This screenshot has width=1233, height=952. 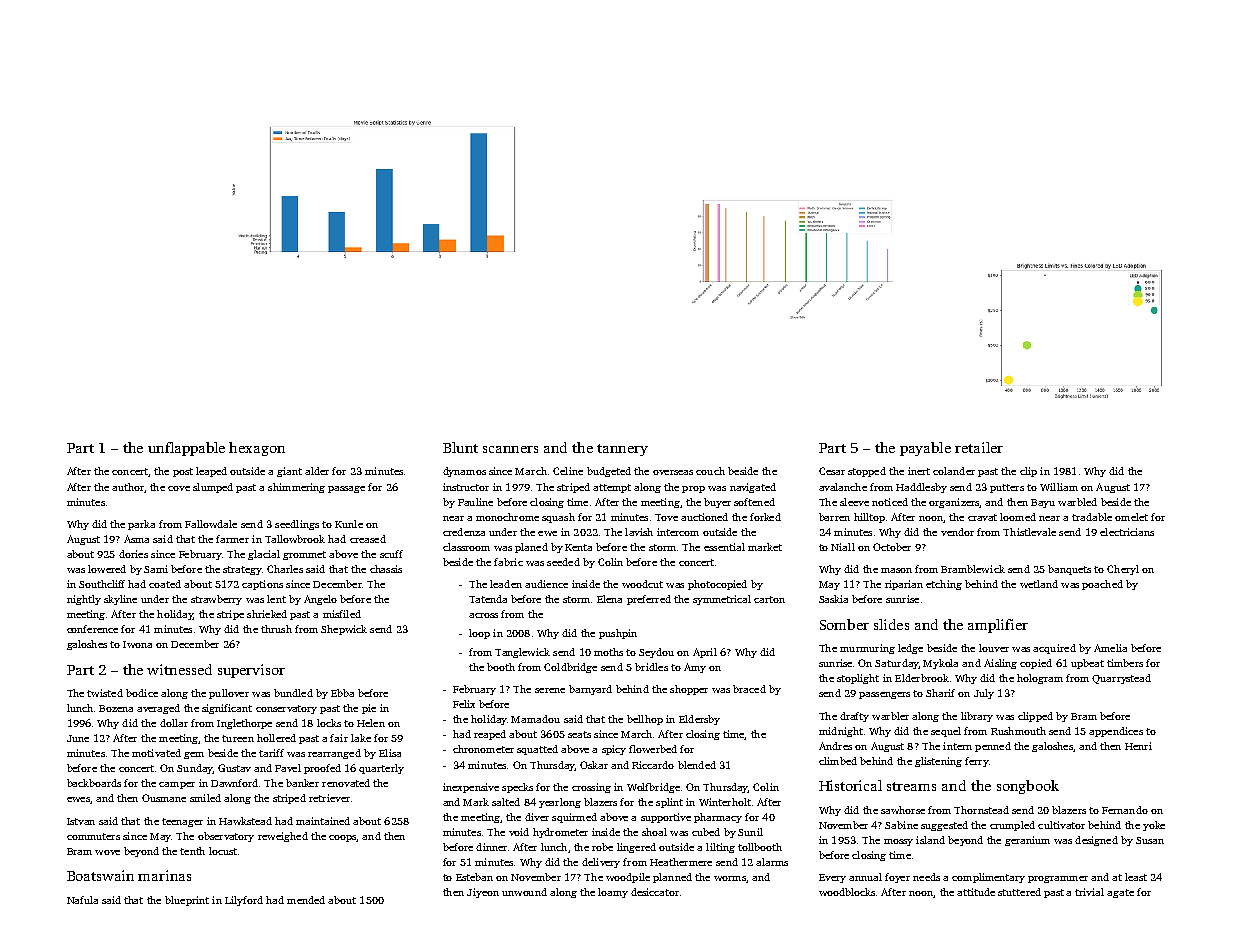 I want to click on mended, so click(x=306, y=900).
